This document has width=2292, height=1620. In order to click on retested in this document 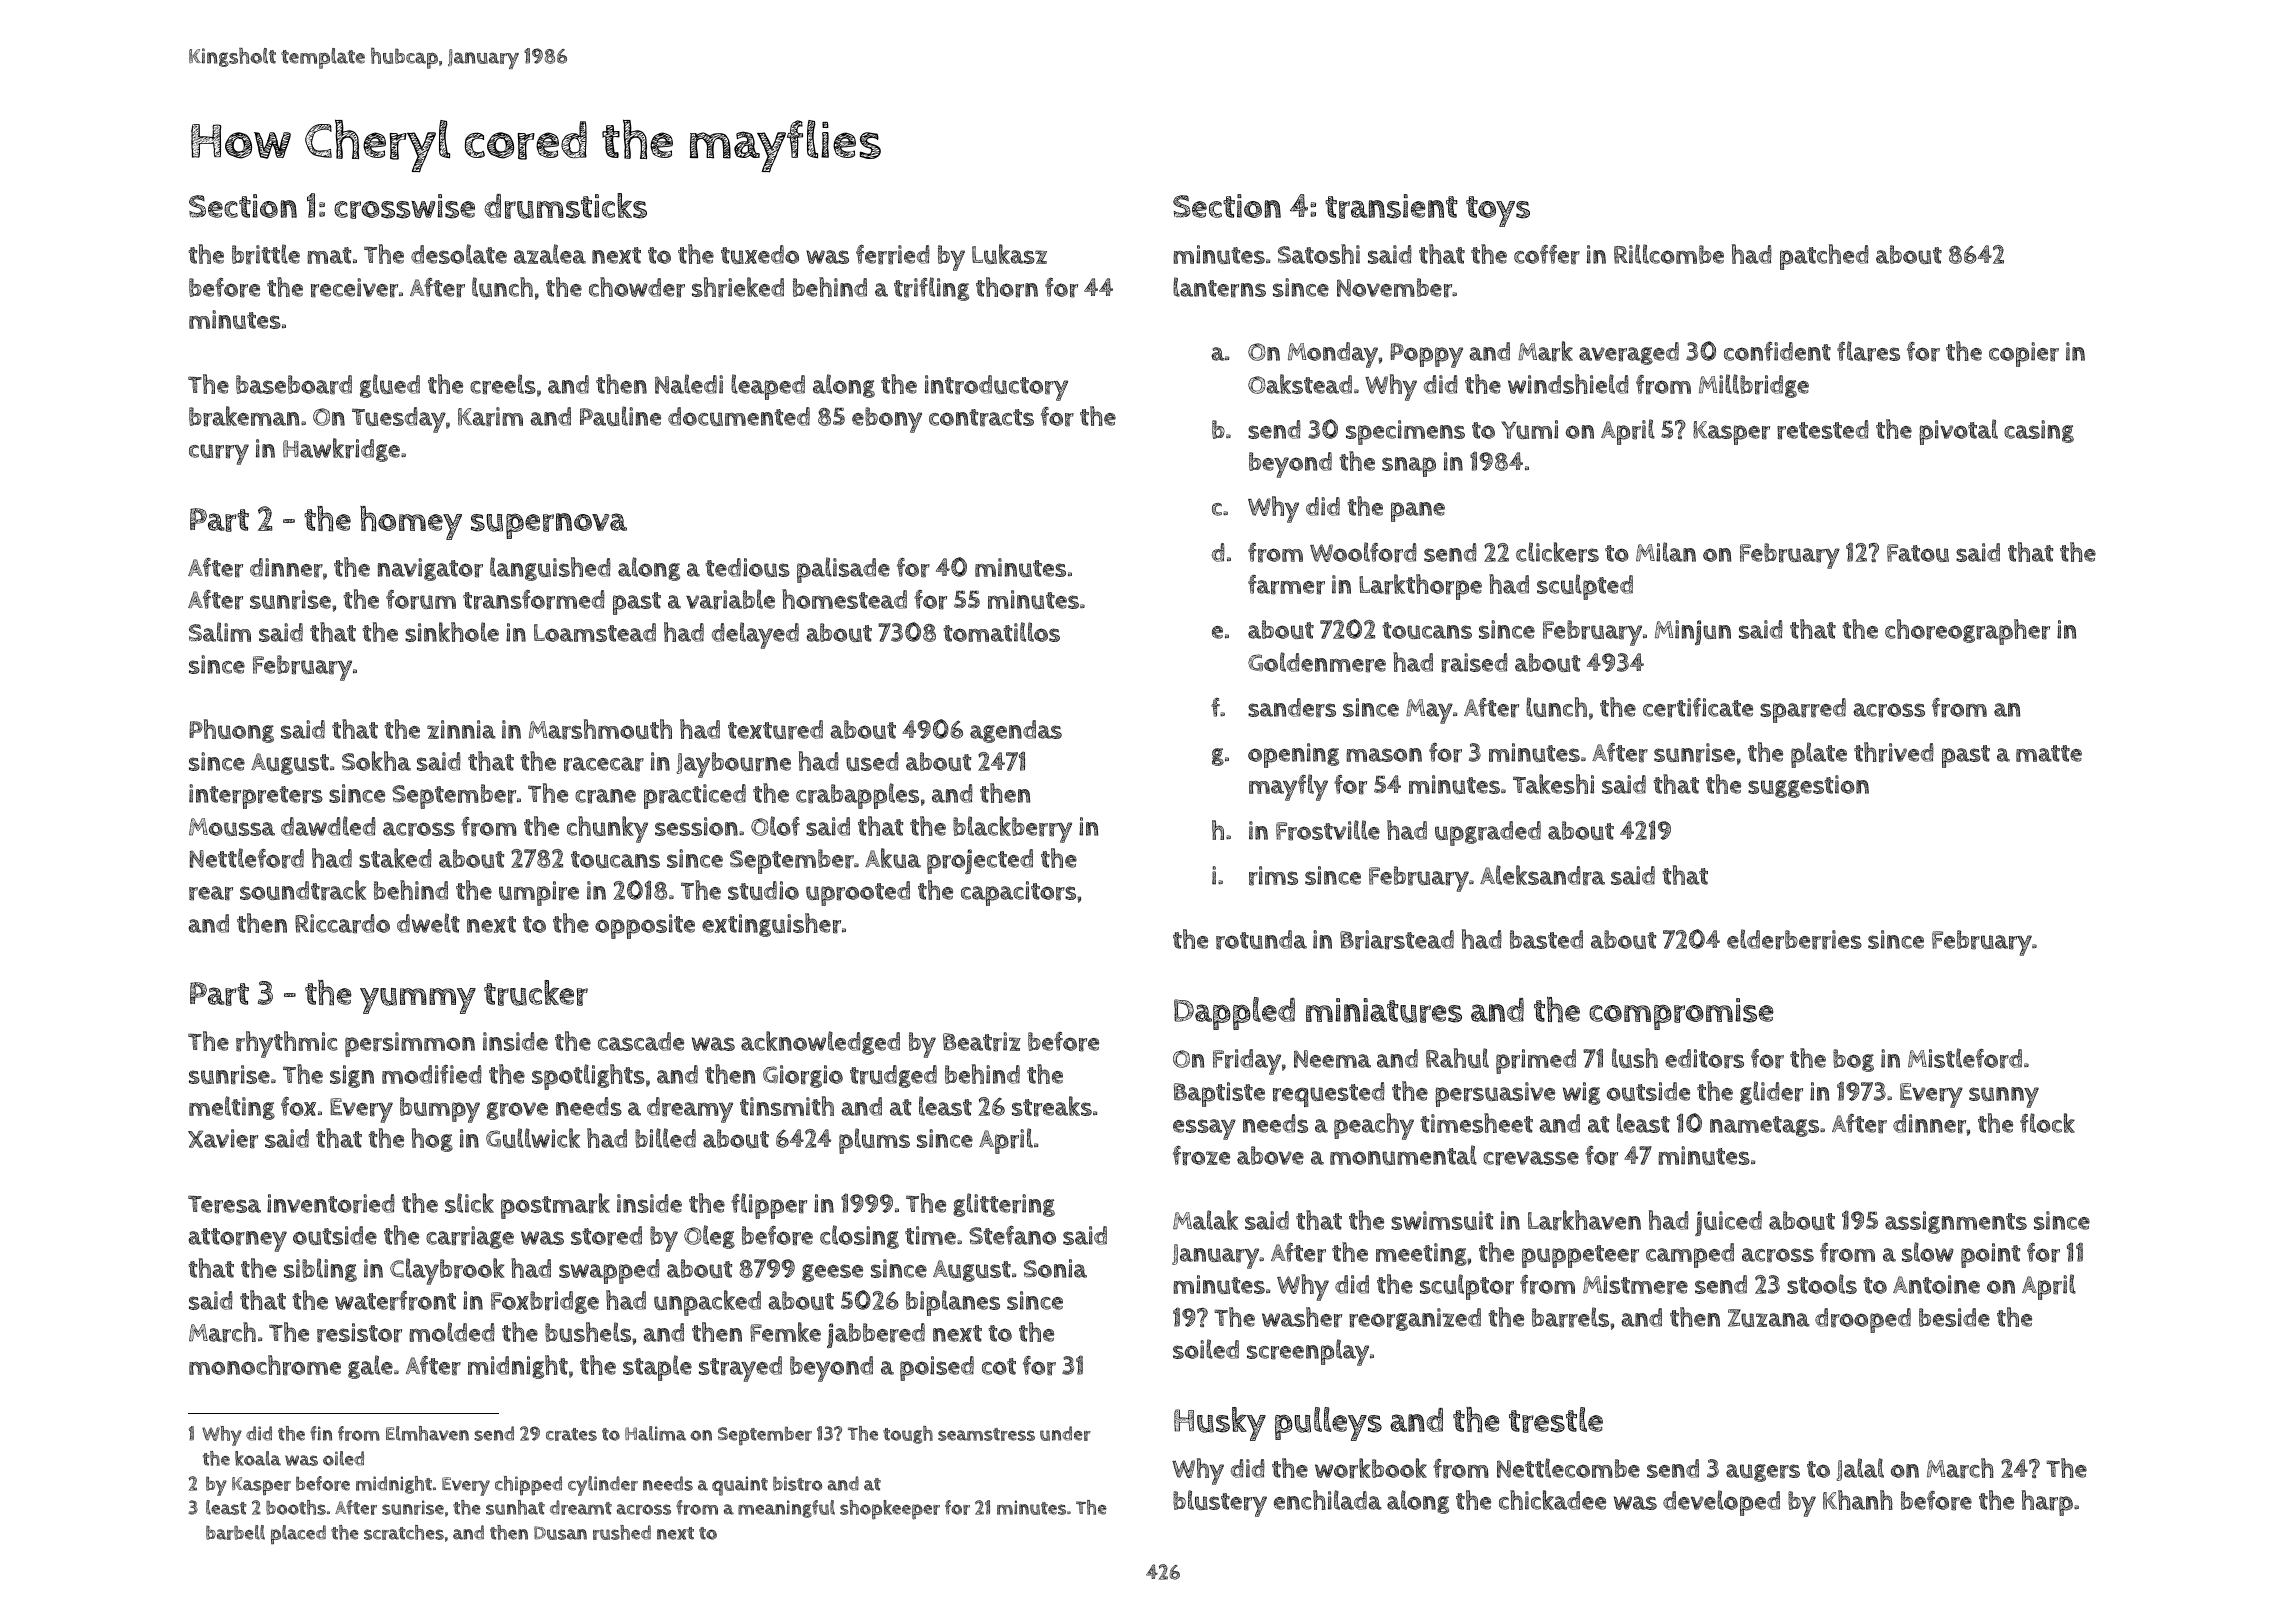, I will do `click(1823, 430)`.
